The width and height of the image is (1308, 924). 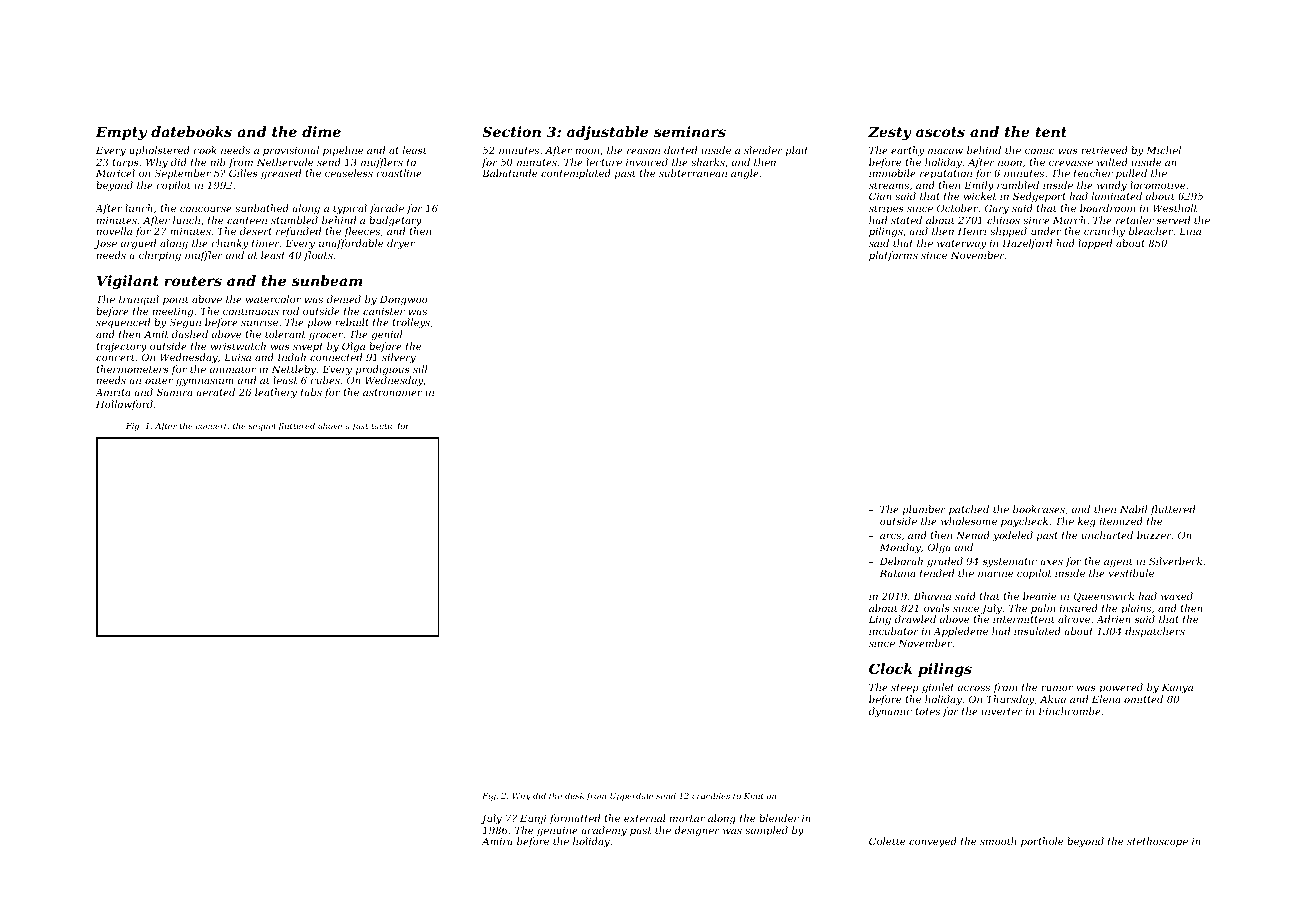 I want to click on ascots, so click(x=940, y=132).
